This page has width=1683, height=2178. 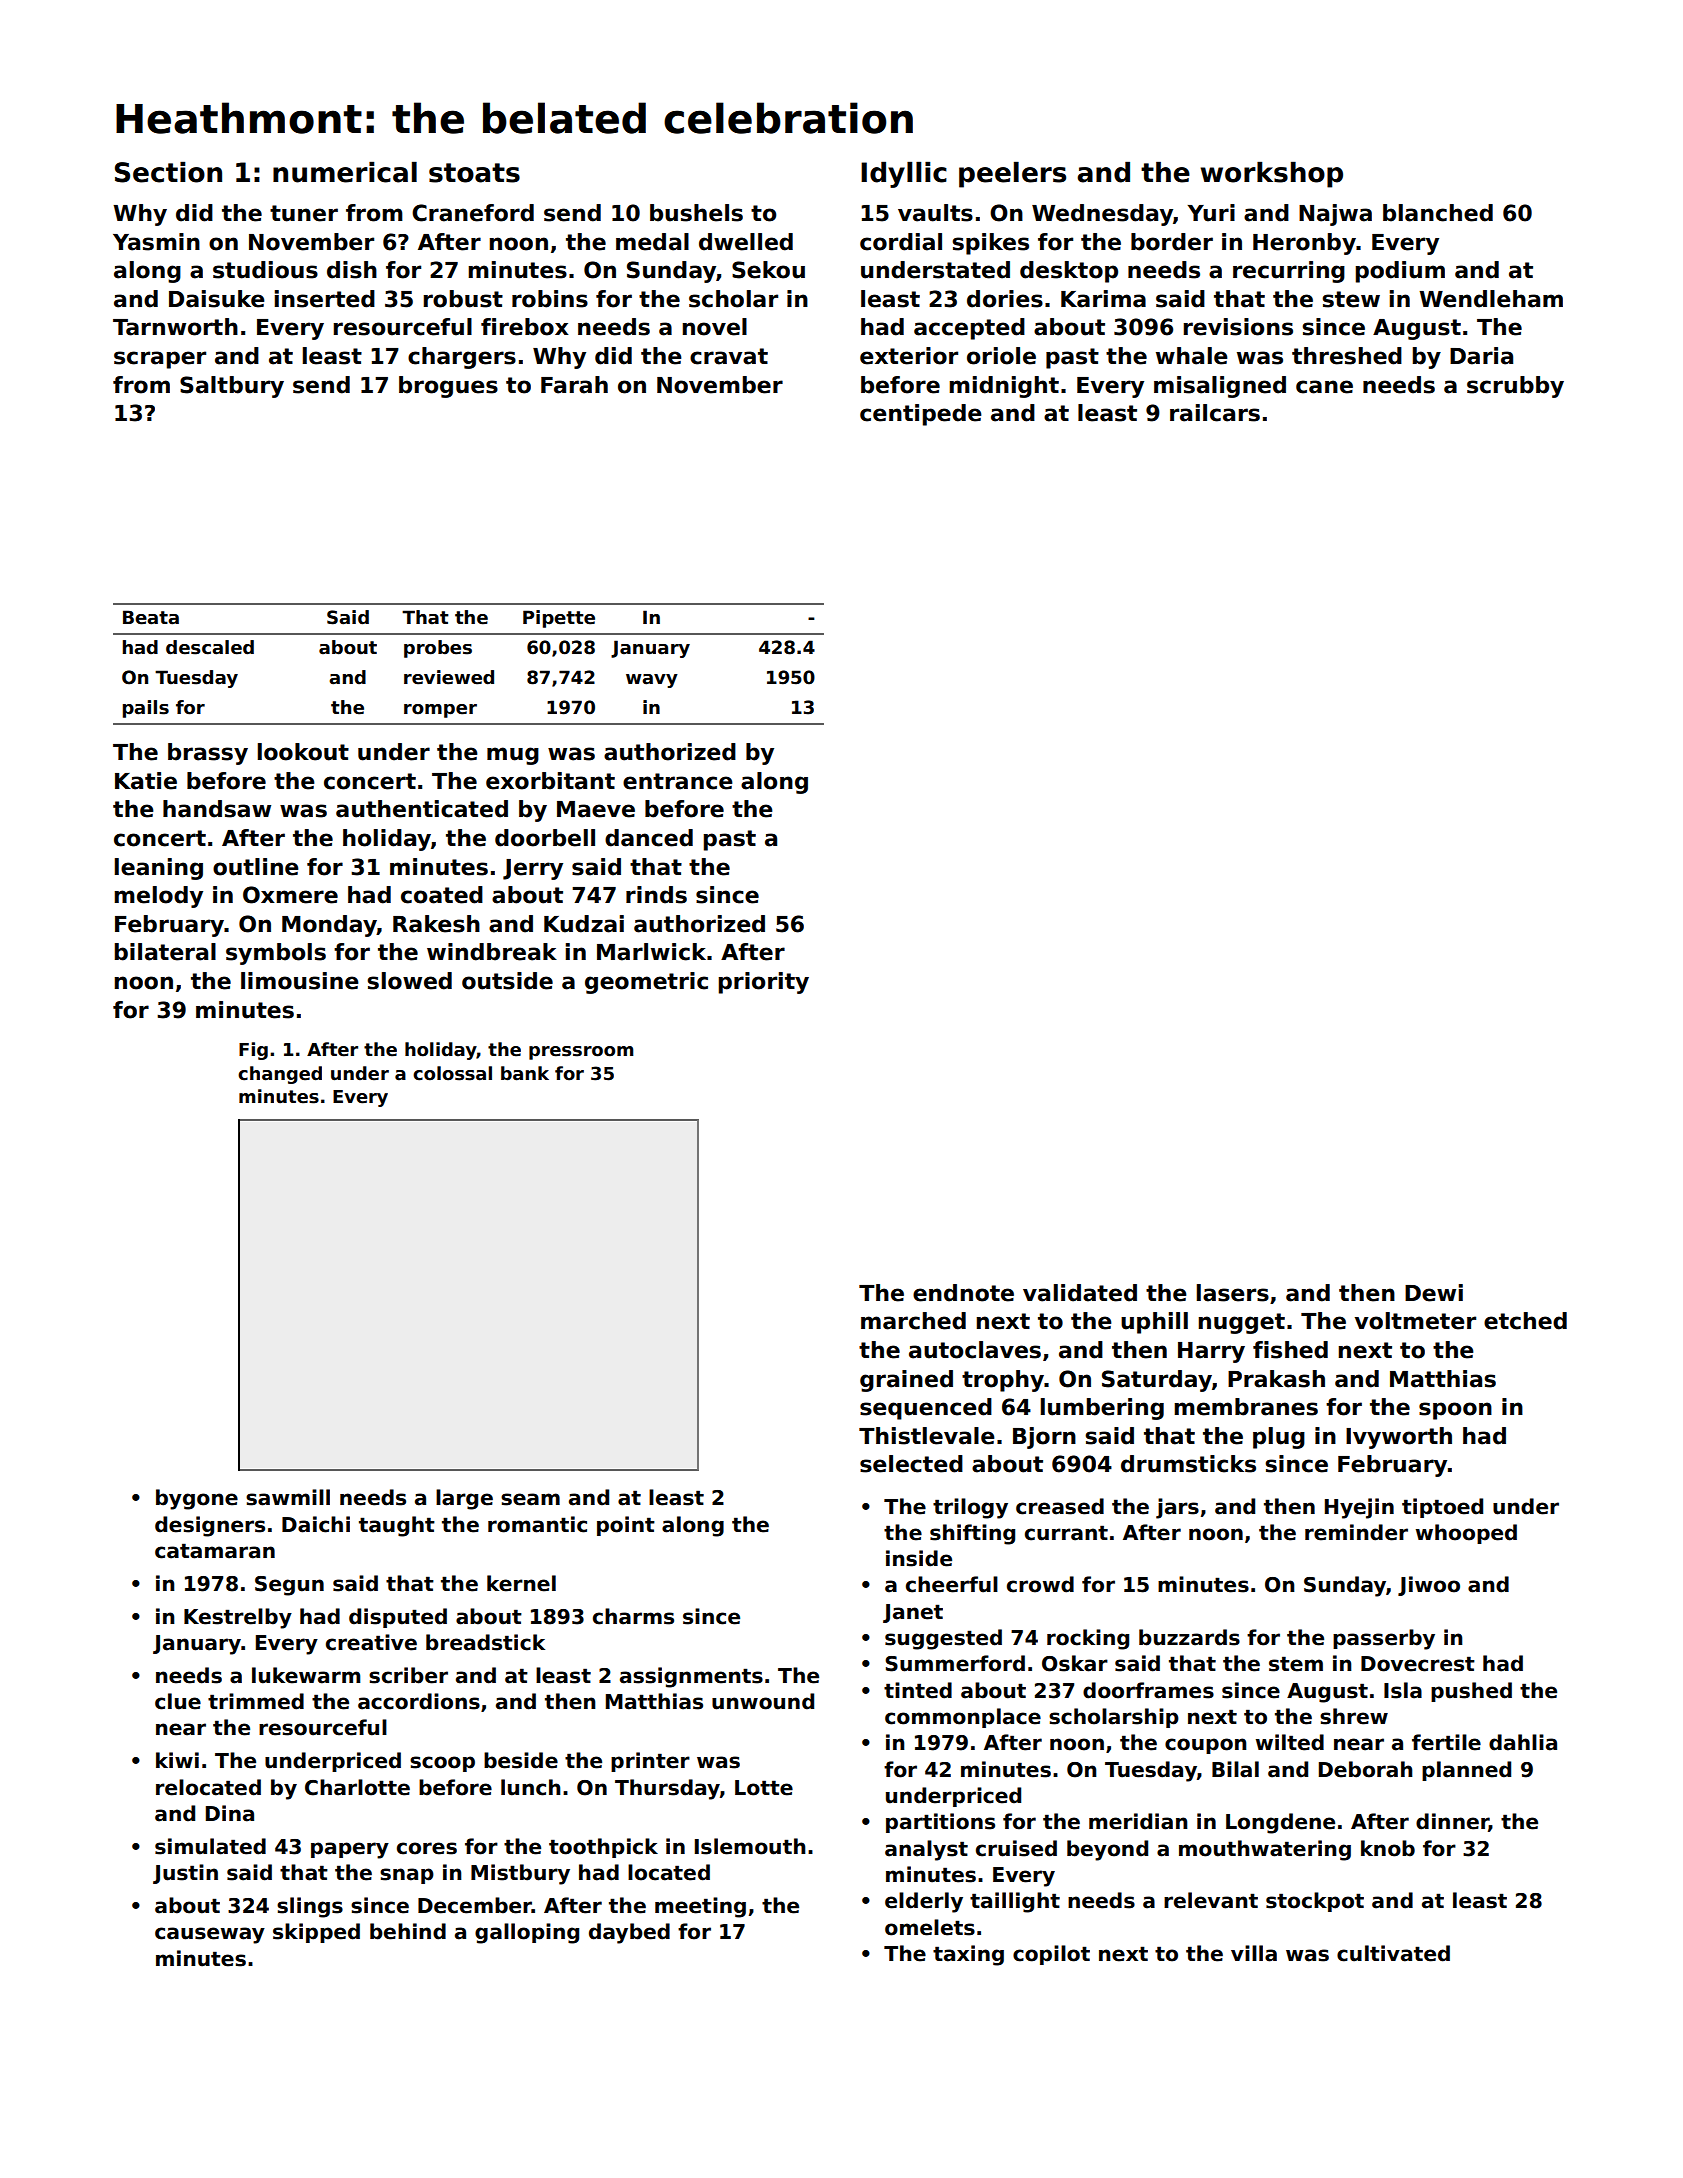 What do you see at coordinates (1324, 387) in the page?
I see `cane` at bounding box center [1324, 387].
